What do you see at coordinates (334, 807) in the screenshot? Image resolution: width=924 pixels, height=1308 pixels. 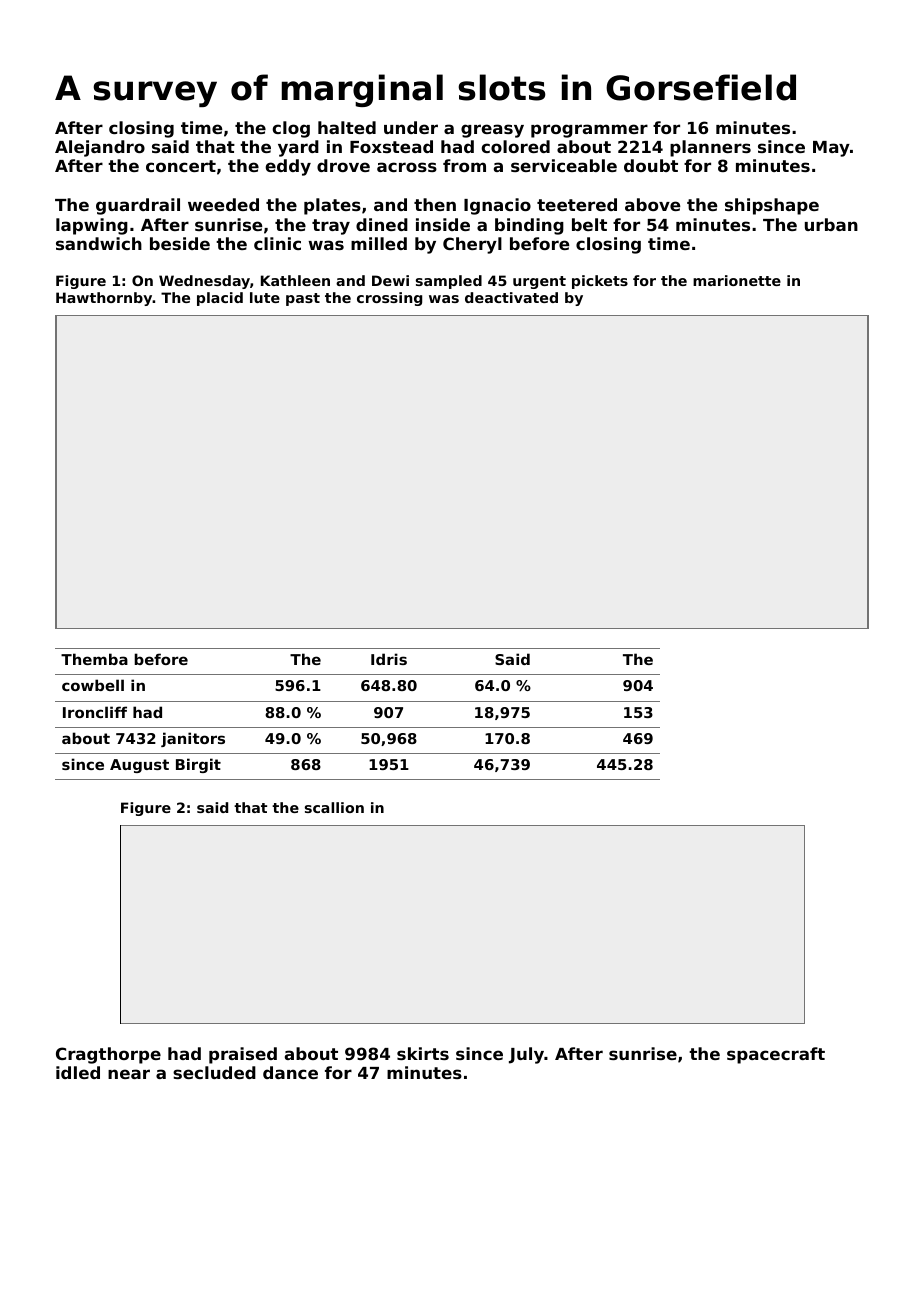 I see `scallion` at bounding box center [334, 807].
